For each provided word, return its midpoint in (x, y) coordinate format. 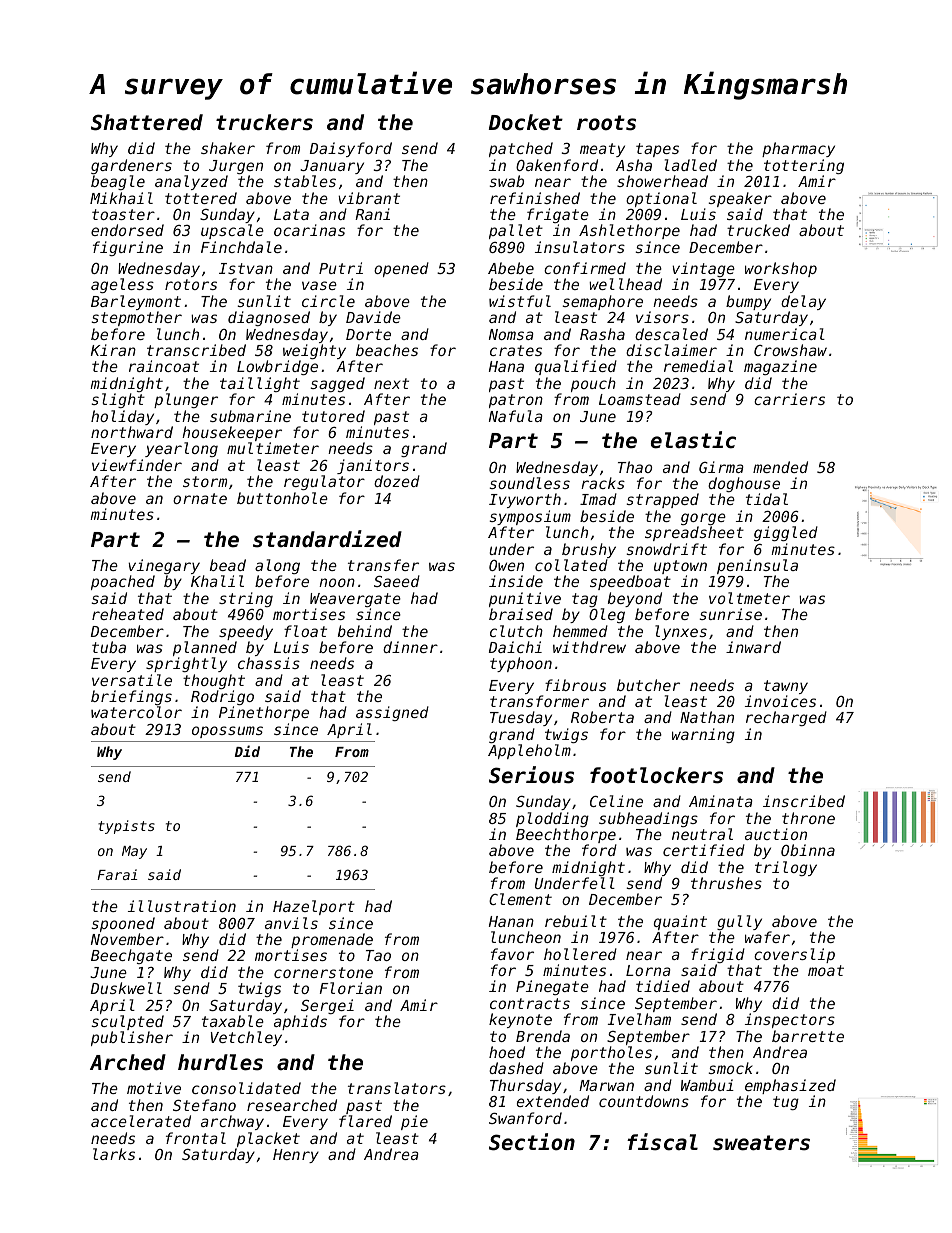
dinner (410, 647)
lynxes (681, 632)
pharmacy (798, 149)
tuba (109, 647)
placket (268, 1139)
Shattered (147, 122)
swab (506, 181)
